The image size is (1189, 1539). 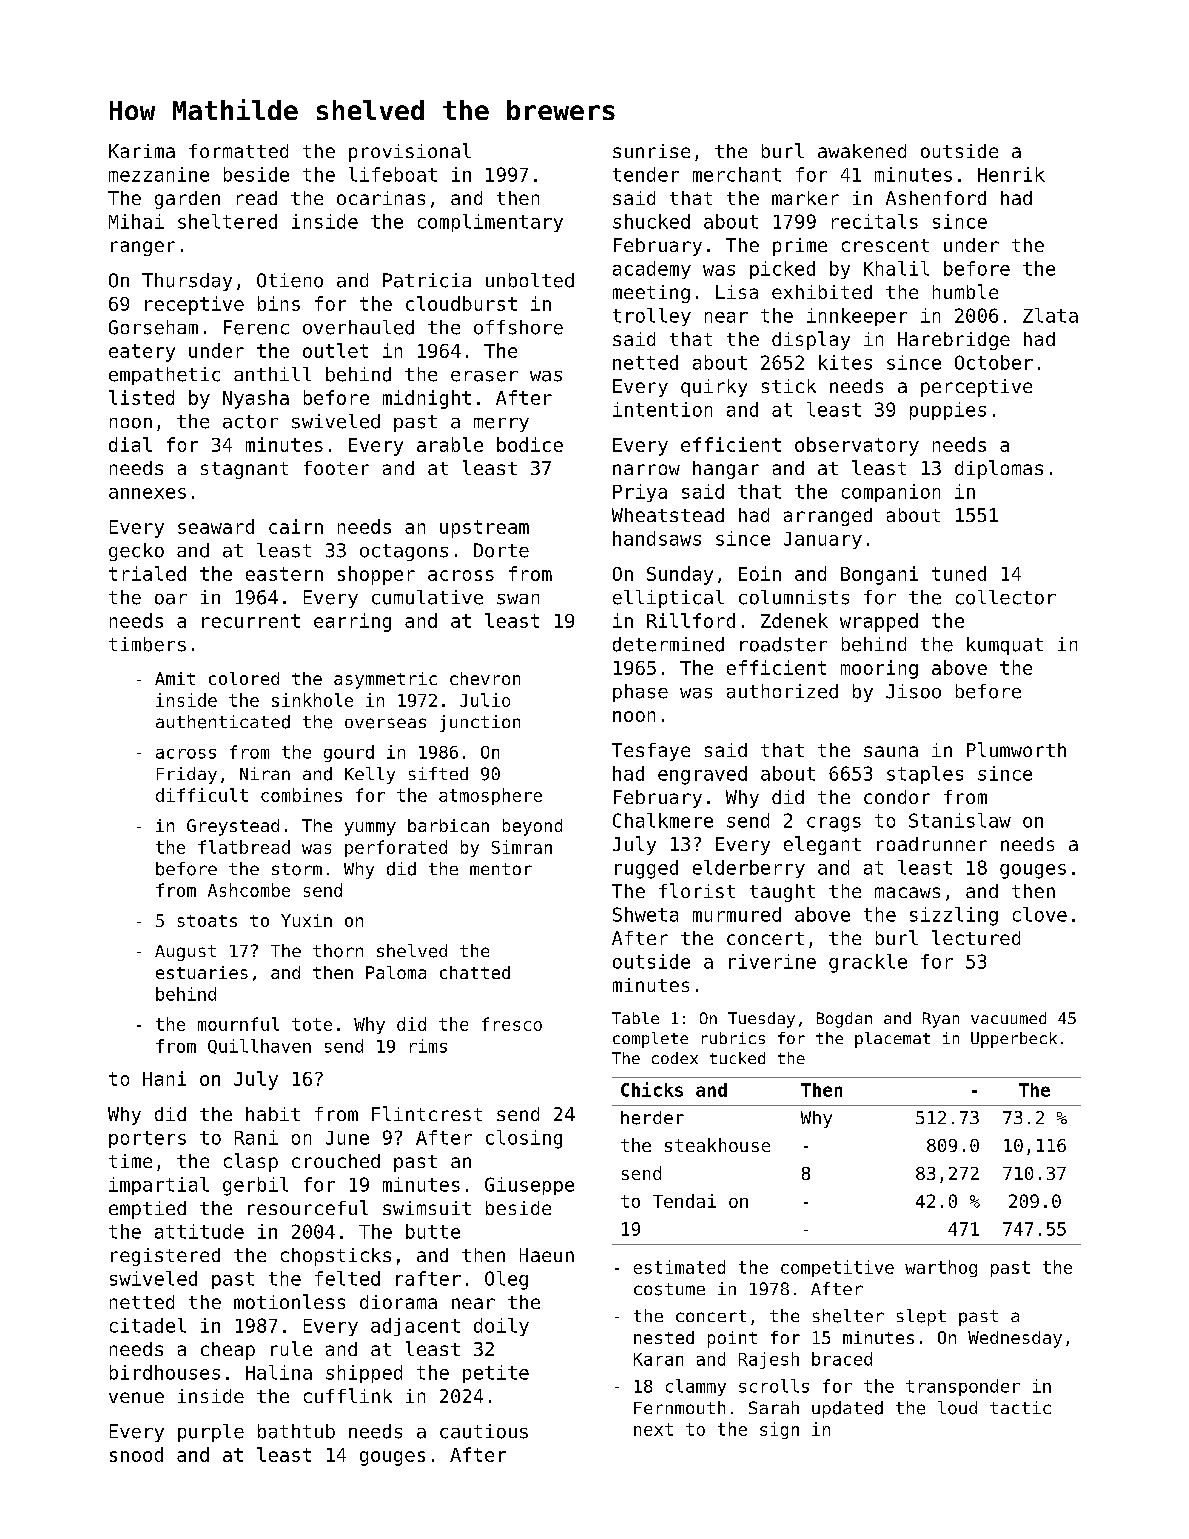 I want to click on sign, so click(x=779, y=1430).
